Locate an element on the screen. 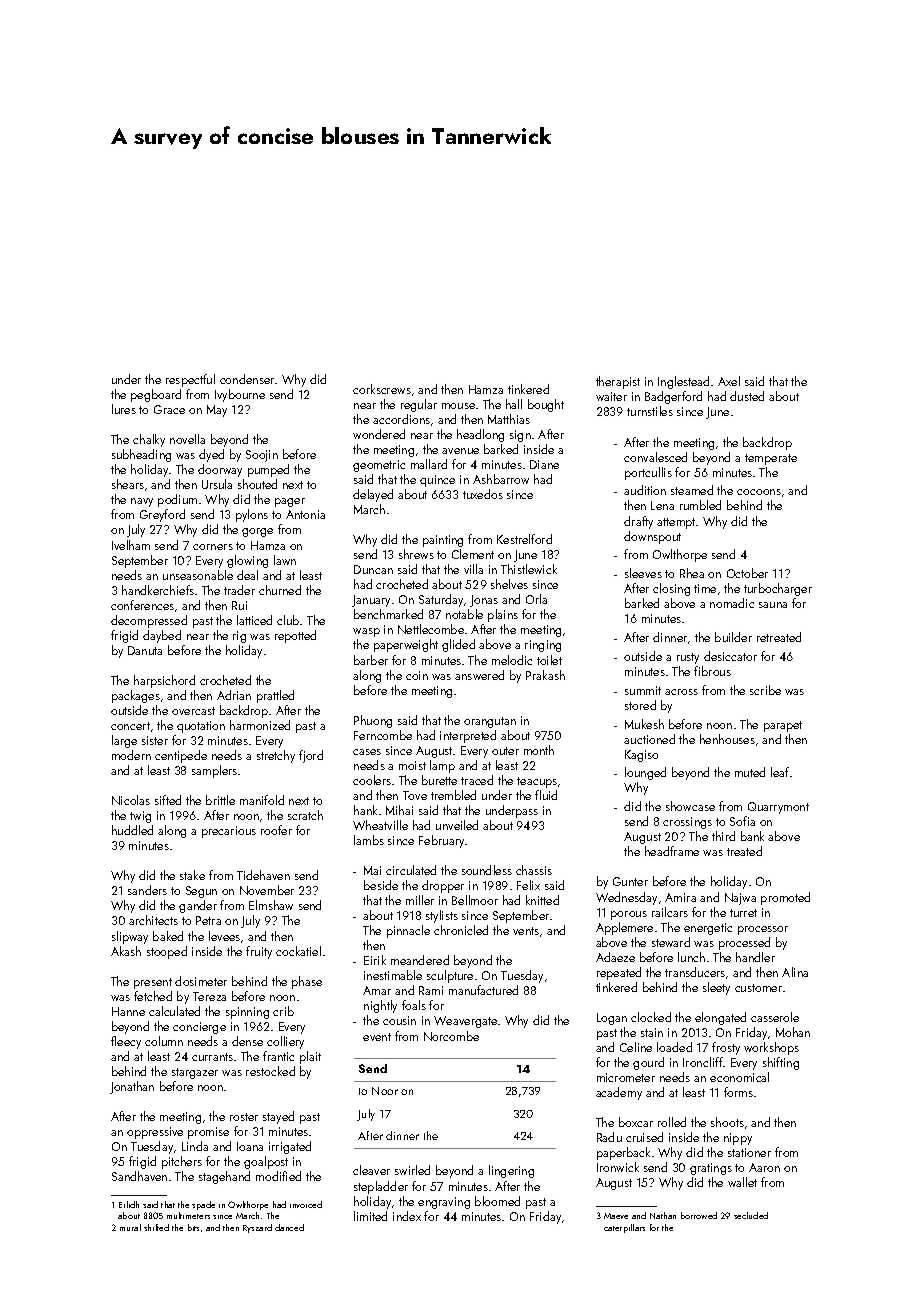 This screenshot has height=1308, width=924. Eilidh is located at coordinates (129, 1204).
